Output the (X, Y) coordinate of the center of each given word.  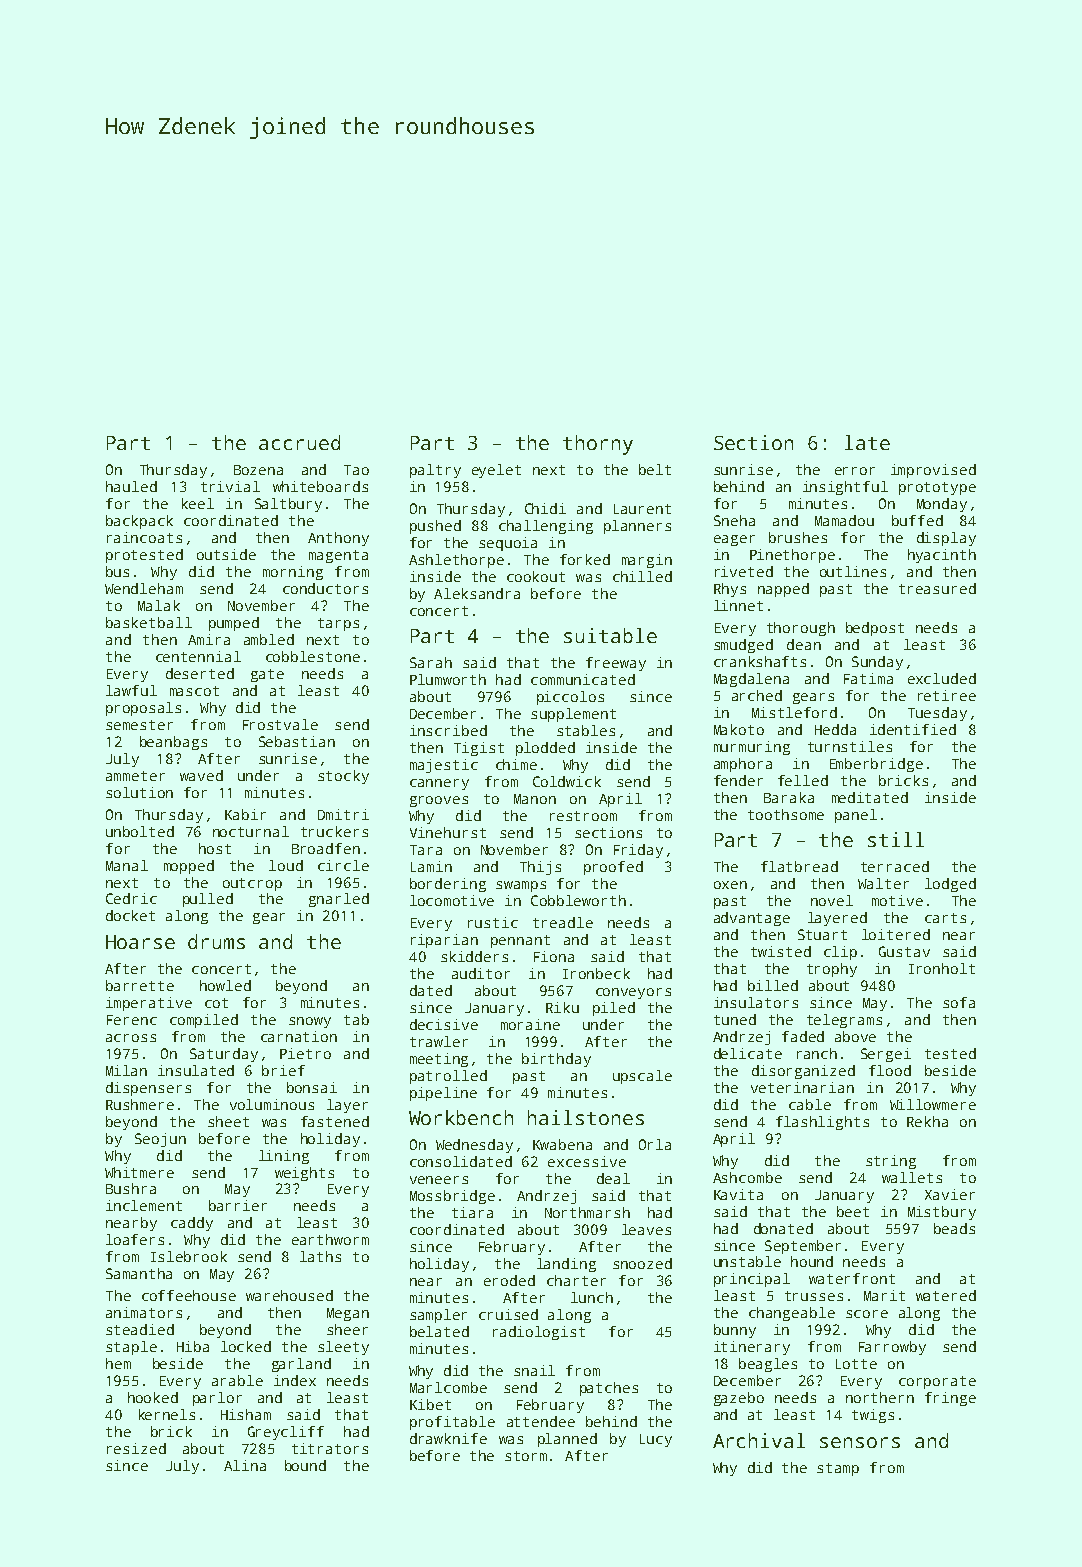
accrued (299, 442)
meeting (439, 1060)
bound (305, 1465)
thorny (598, 445)
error (855, 471)
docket (130, 915)
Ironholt (942, 968)
